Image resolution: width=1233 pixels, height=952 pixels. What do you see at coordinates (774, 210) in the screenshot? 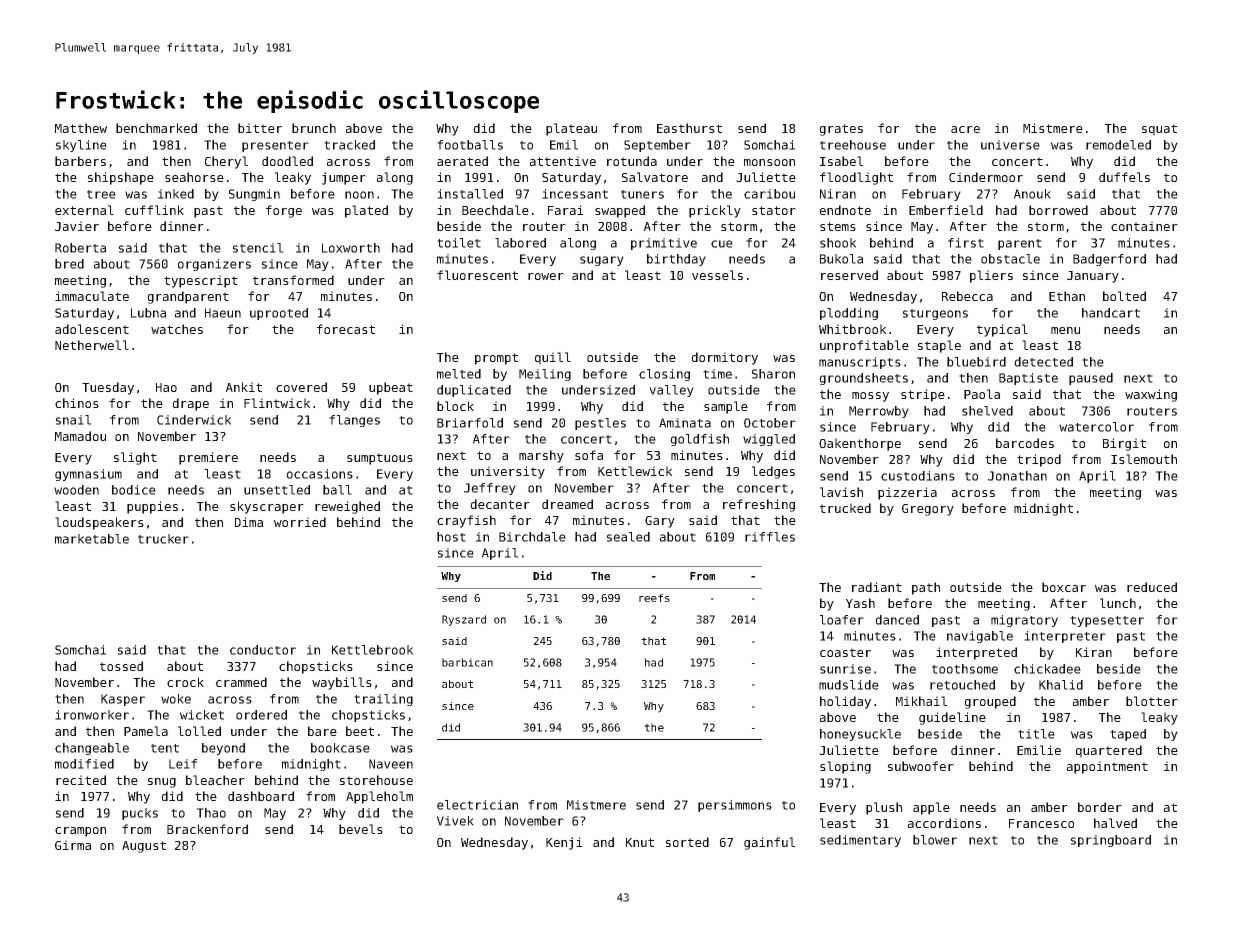
I see `stator` at bounding box center [774, 210].
